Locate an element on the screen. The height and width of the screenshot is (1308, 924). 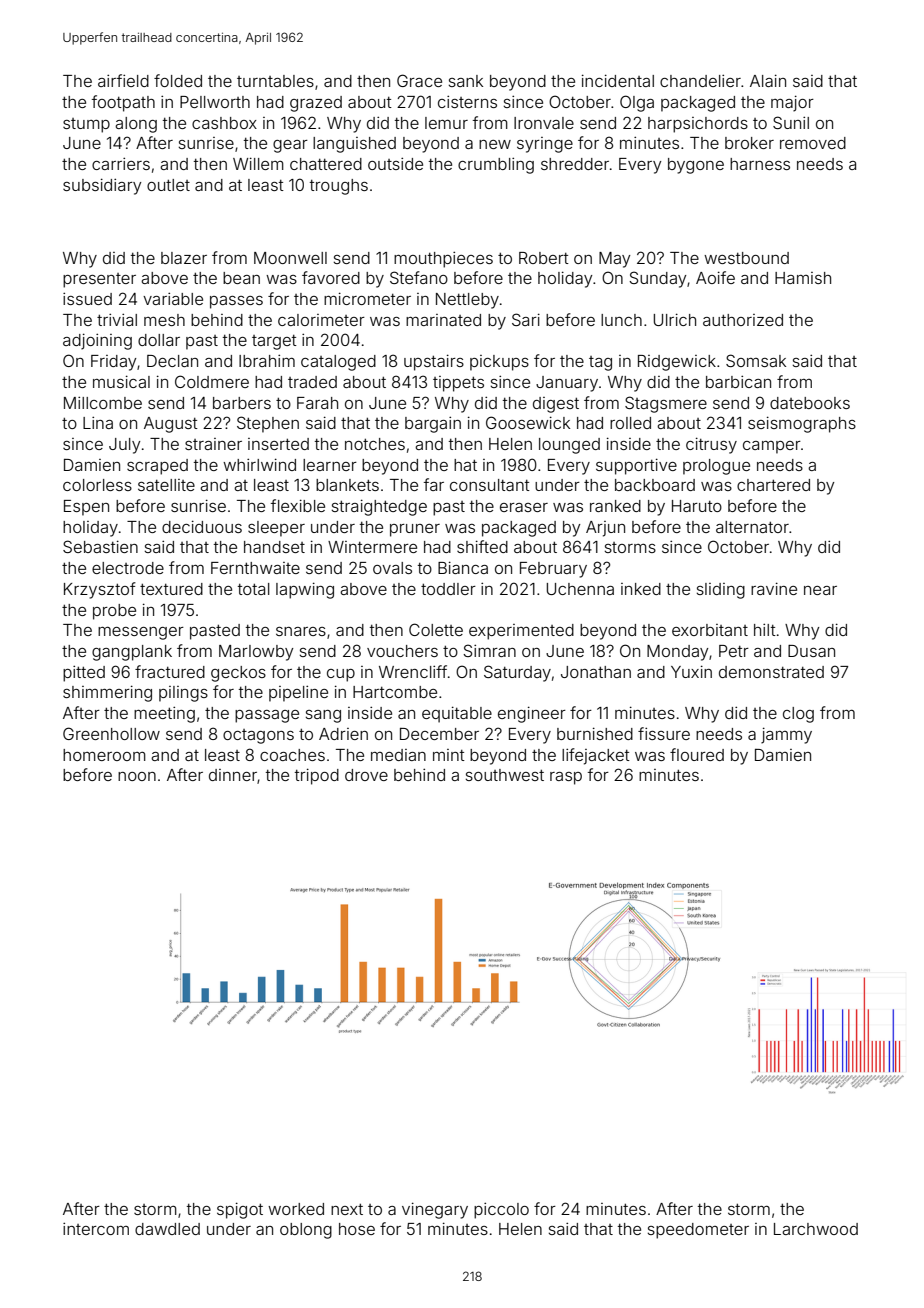
sliding is located at coordinates (721, 591).
